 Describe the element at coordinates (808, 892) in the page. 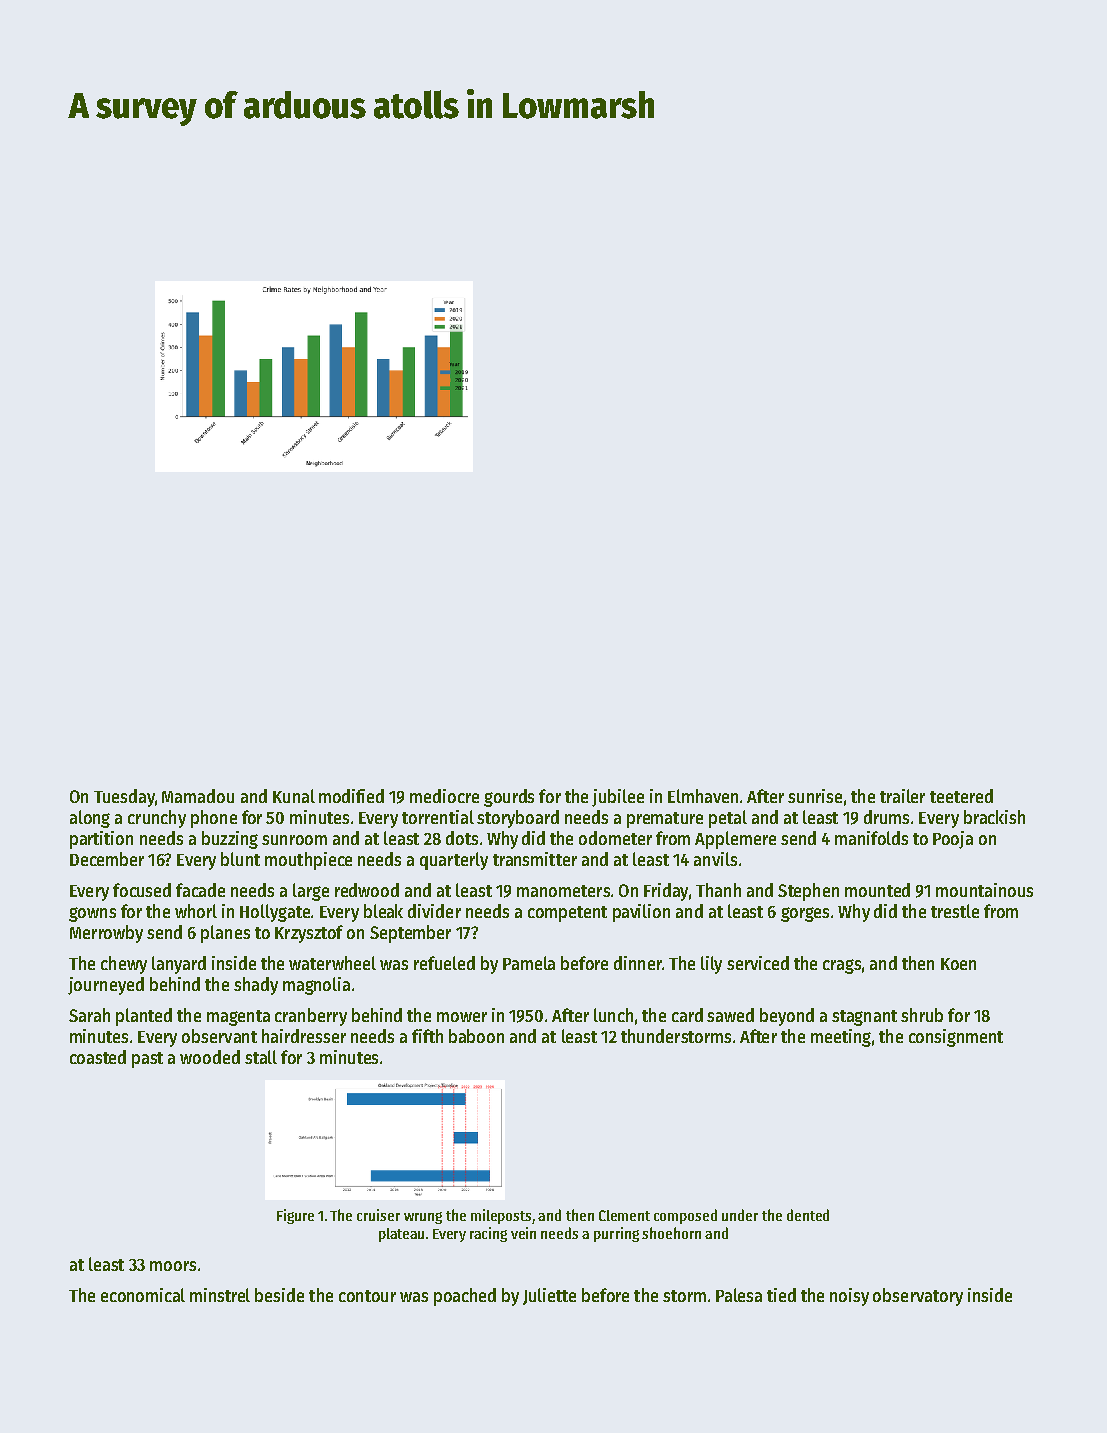

I see `Stephen` at that location.
